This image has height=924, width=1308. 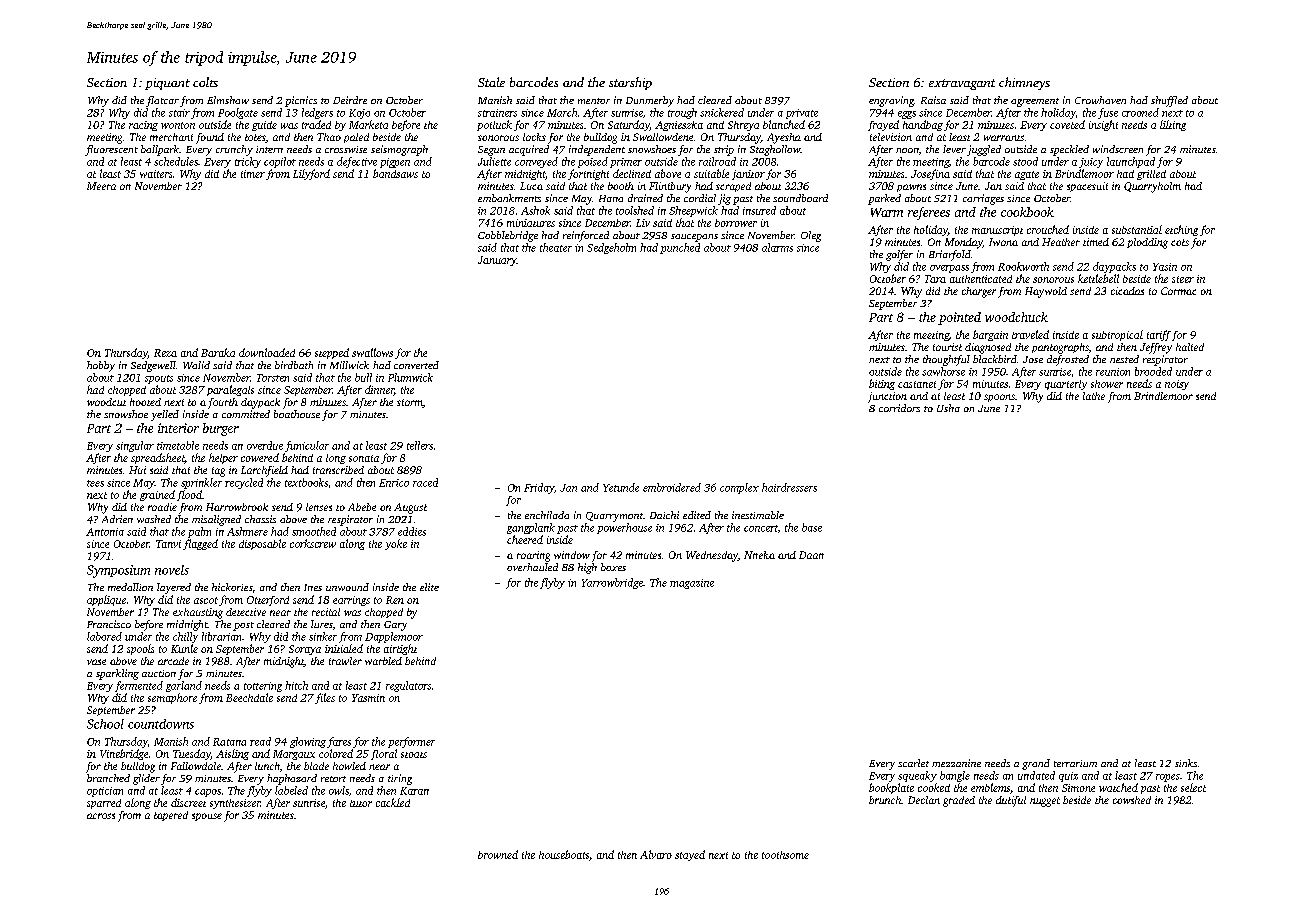 What do you see at coordinates (613, 567) in the image?
I see `boxes` at bounding box center [613, 567].
